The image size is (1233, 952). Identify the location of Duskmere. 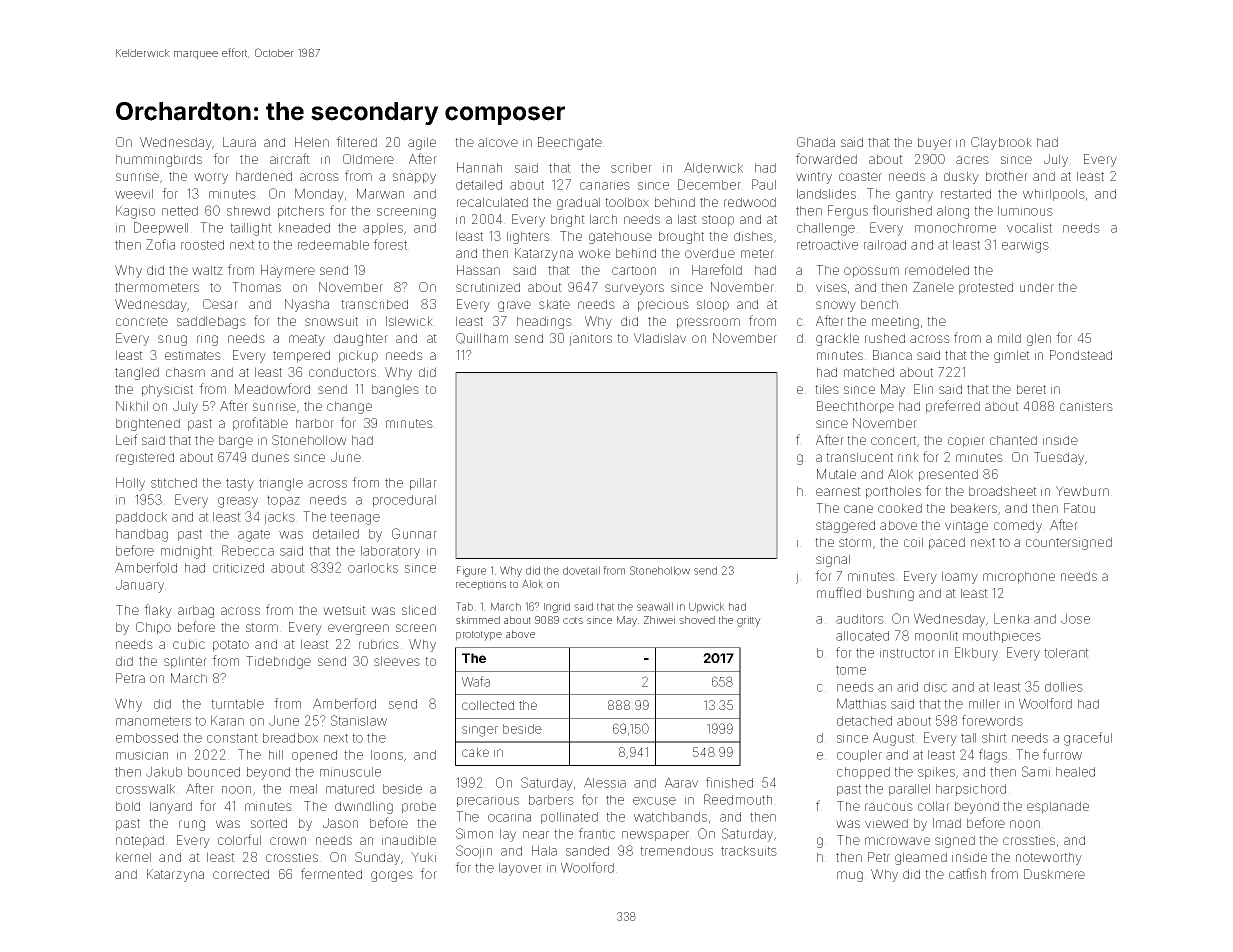
(1054, 874).
